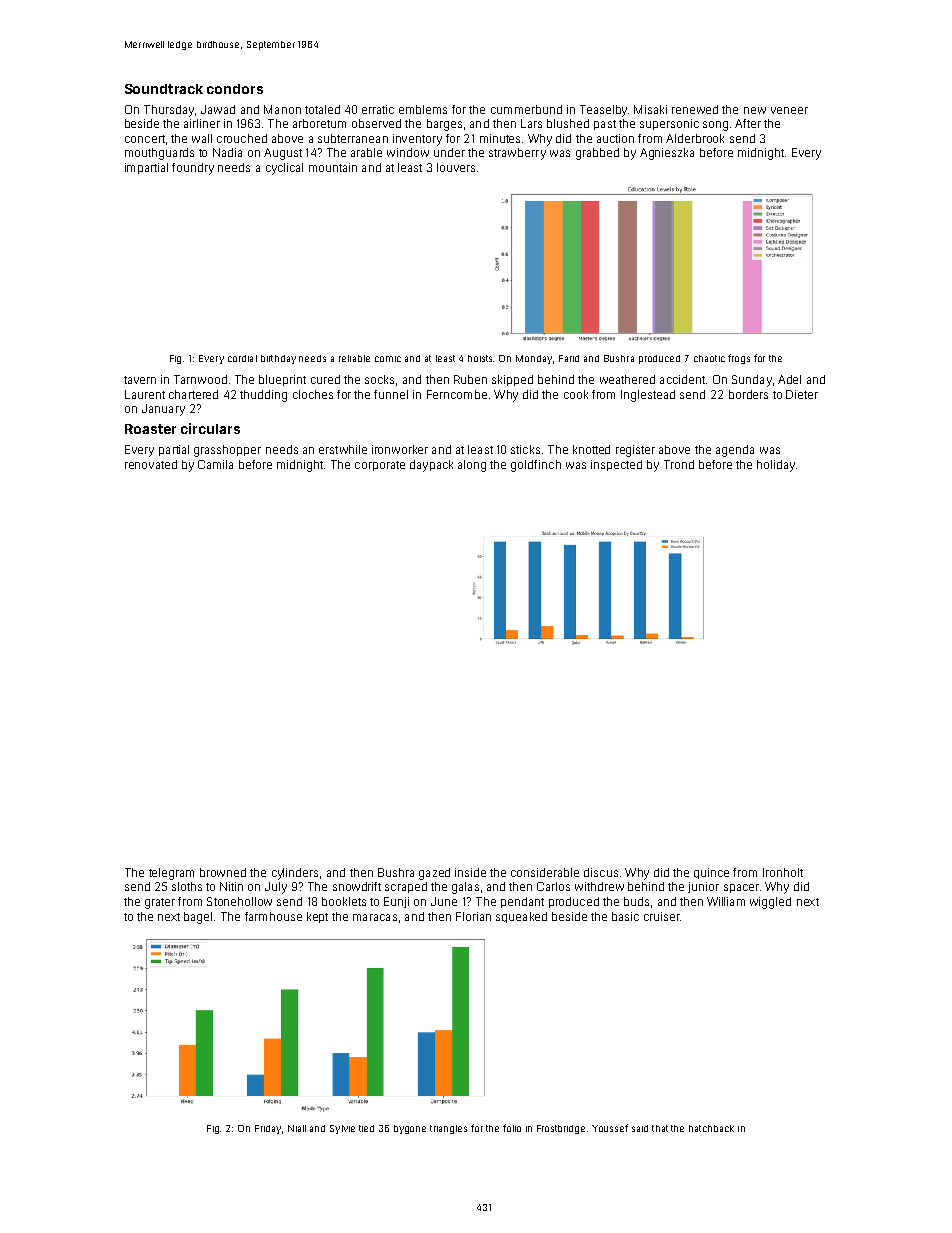 Image resolution: width=952 pixels, height=1233 pixels. Describe the element at coordinates (568, 123) in the page. I see `blushed` at that location.
